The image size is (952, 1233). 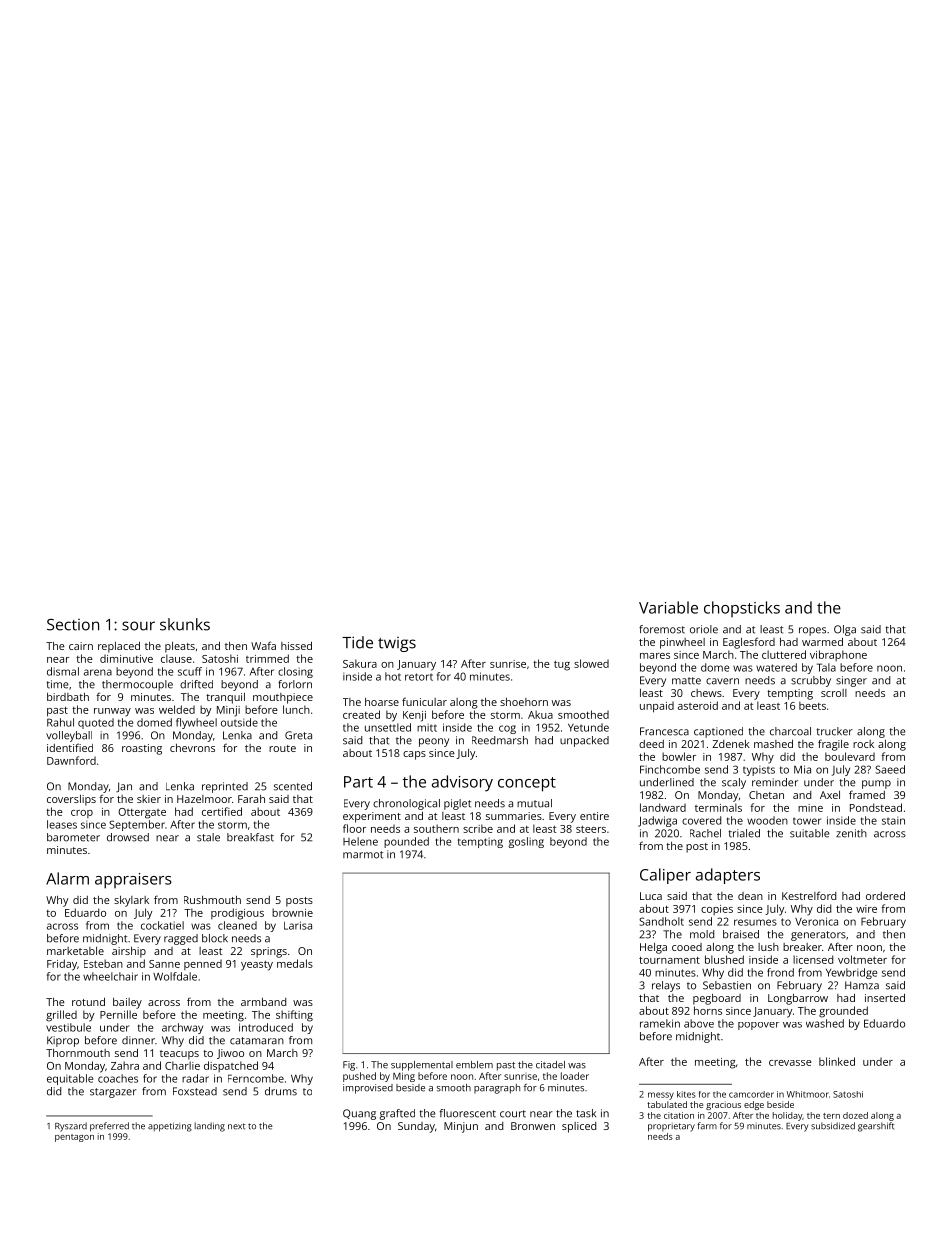 What do you see at coordinates (885, 895) in the screenshot?
I see `ordered` at bounding box center [885, 895].
